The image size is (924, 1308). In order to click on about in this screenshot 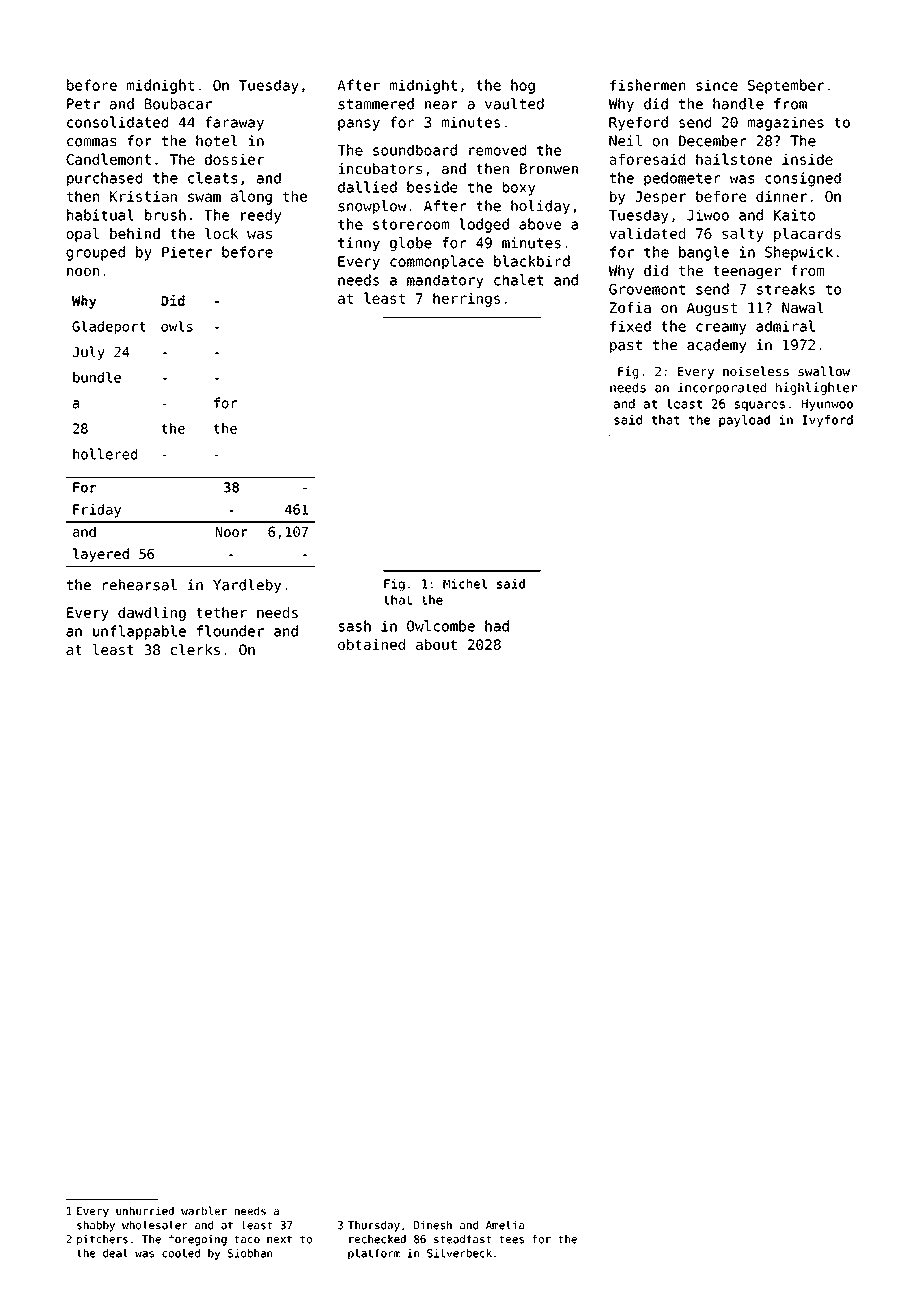, I will do `click(436, 644)`.
